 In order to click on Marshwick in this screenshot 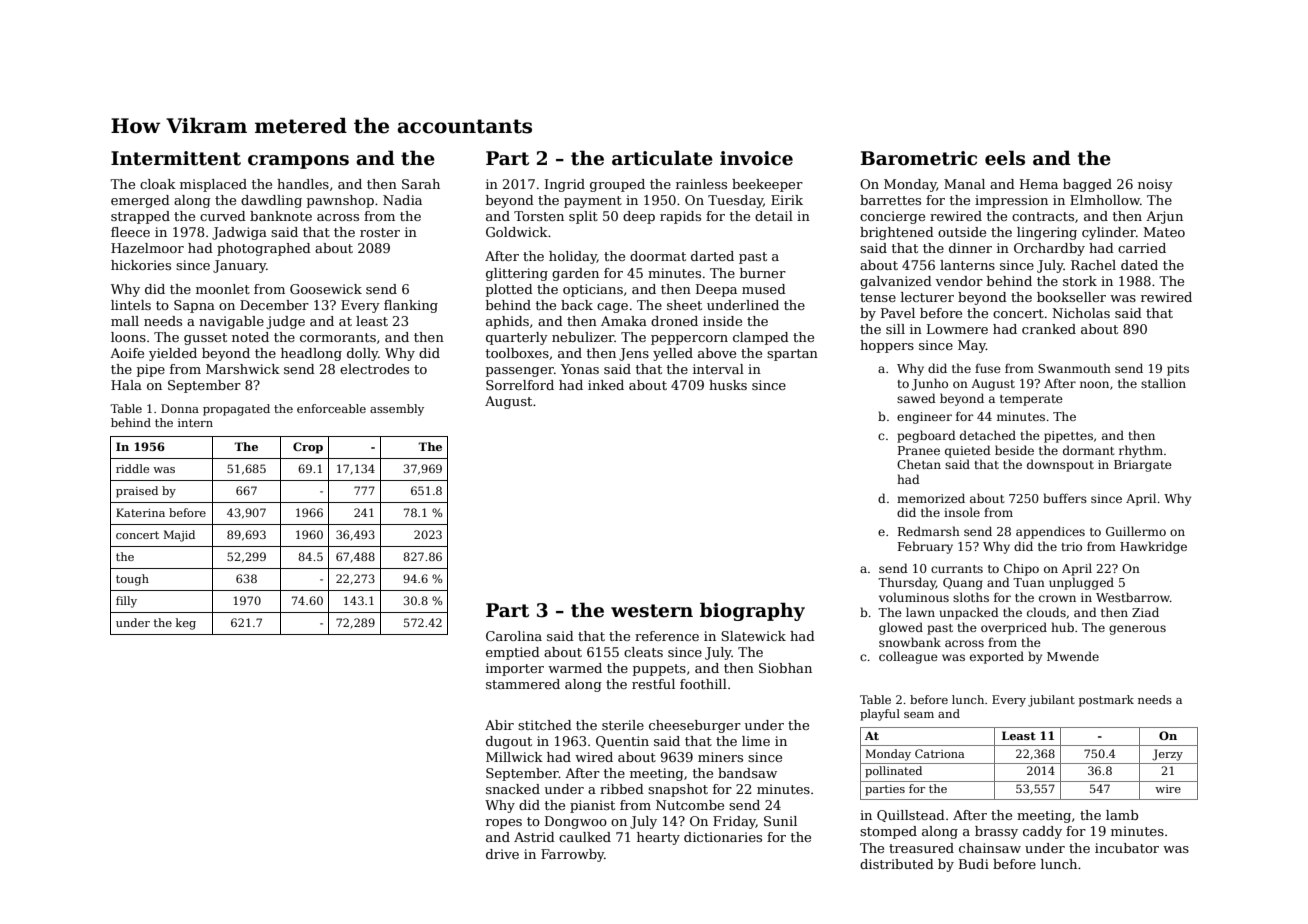, I will do `click(243, 369)`.
